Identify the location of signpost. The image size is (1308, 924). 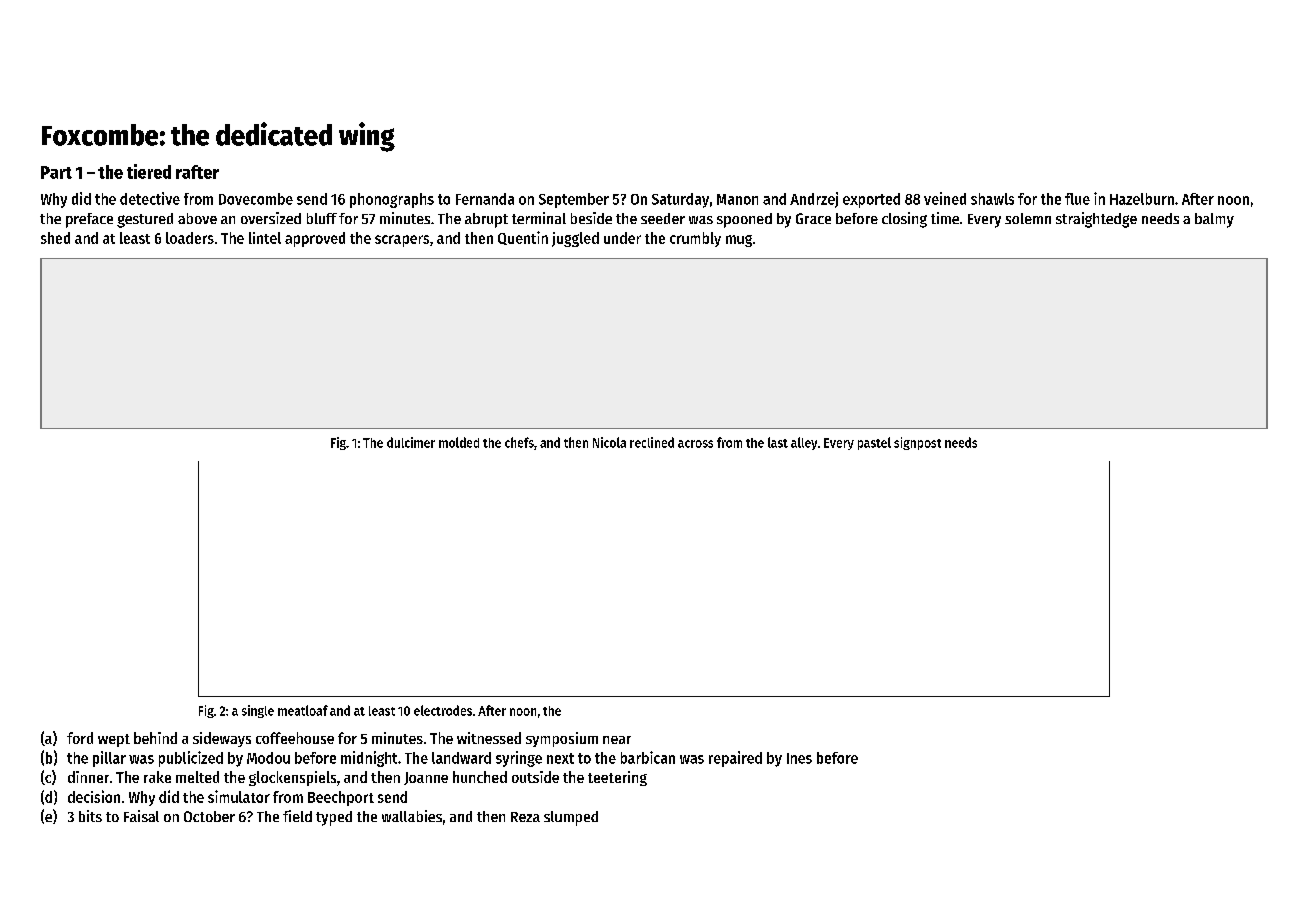
(917, 443).
